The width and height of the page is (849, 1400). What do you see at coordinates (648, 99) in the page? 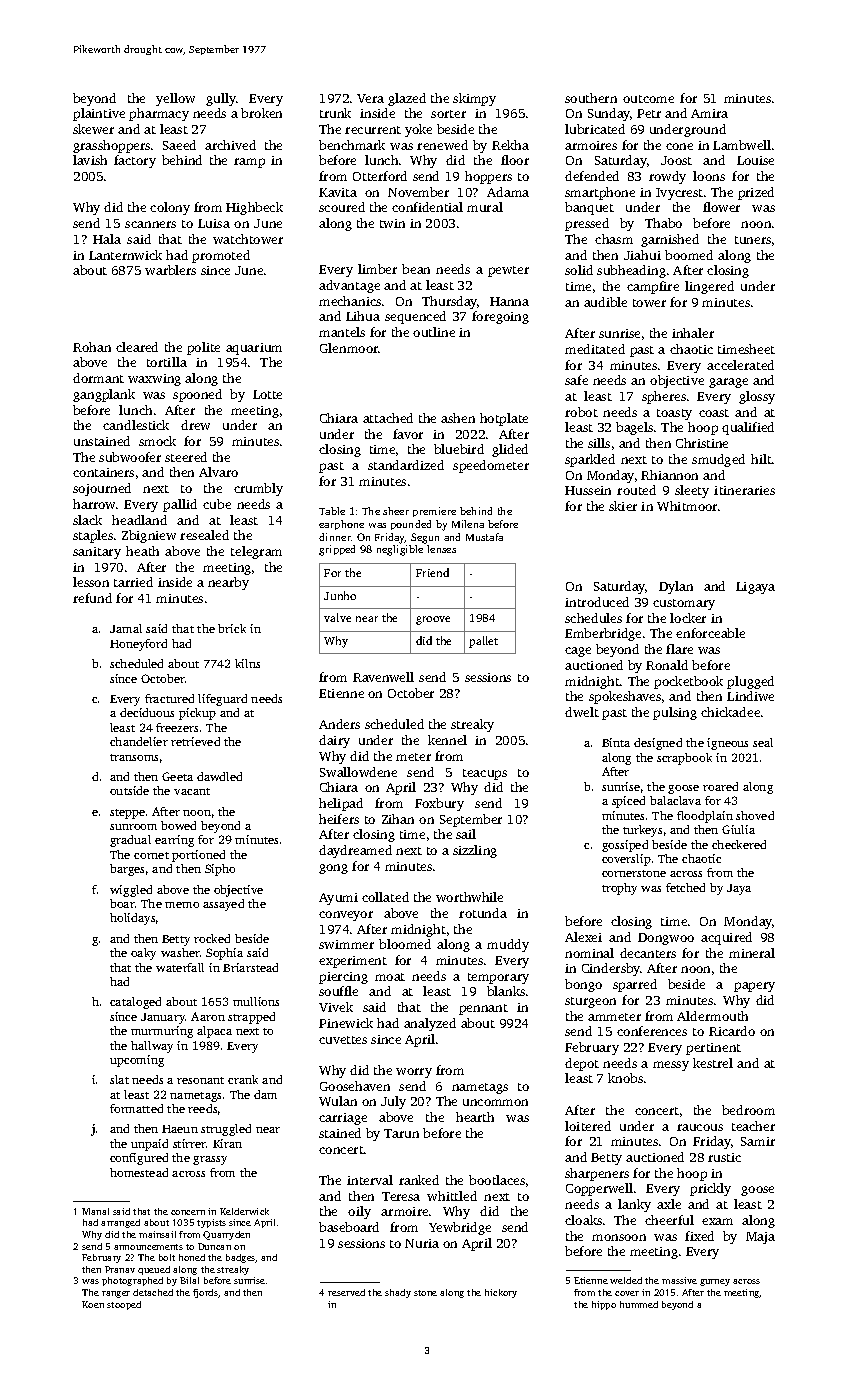
I see `outcome` at bounding box center [648, 99].
